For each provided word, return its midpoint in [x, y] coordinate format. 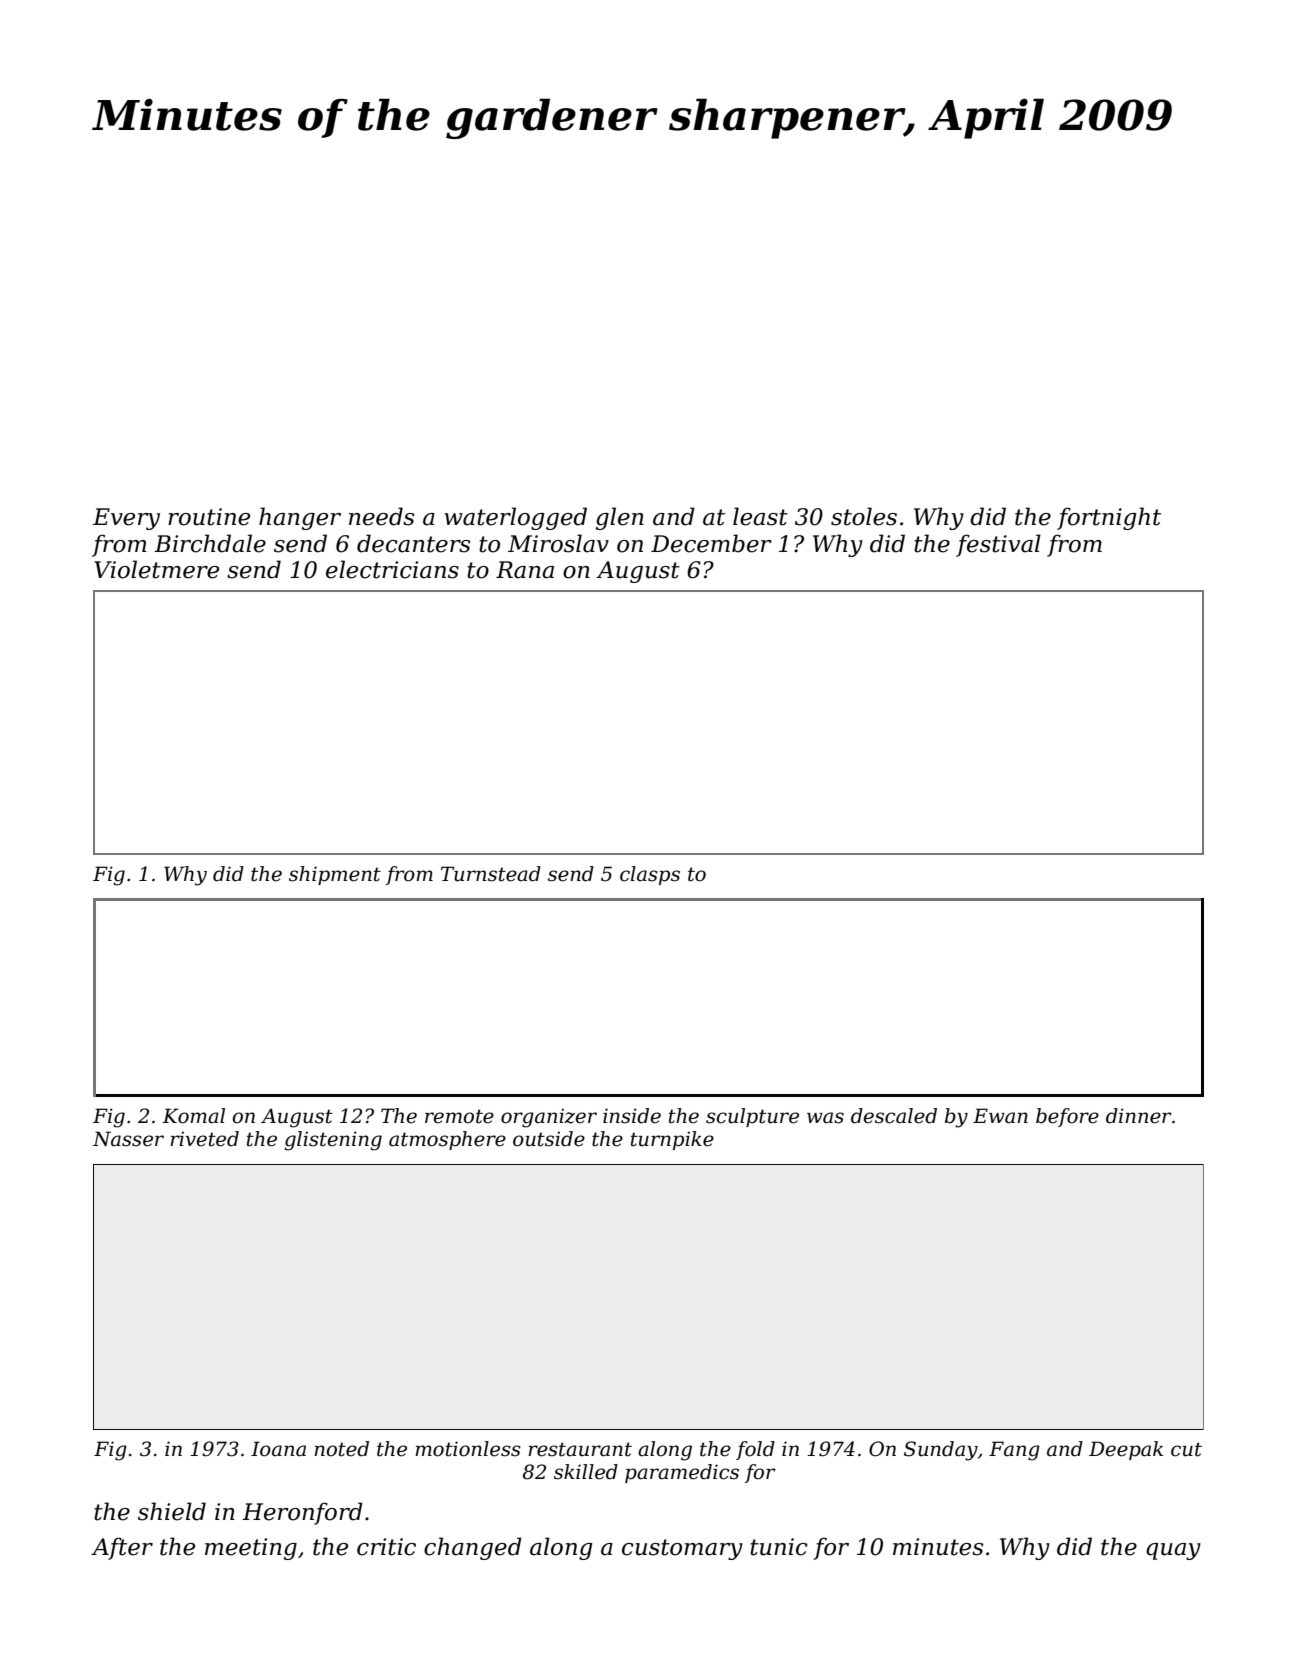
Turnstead [491, 874]
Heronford [302, 1513]
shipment [335, 875]
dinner [1139, 1116]
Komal [193, 1116]
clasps [650, 875]
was [825, 1118]
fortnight [1109, 518]
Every [126, 519]
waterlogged [515, 518]
